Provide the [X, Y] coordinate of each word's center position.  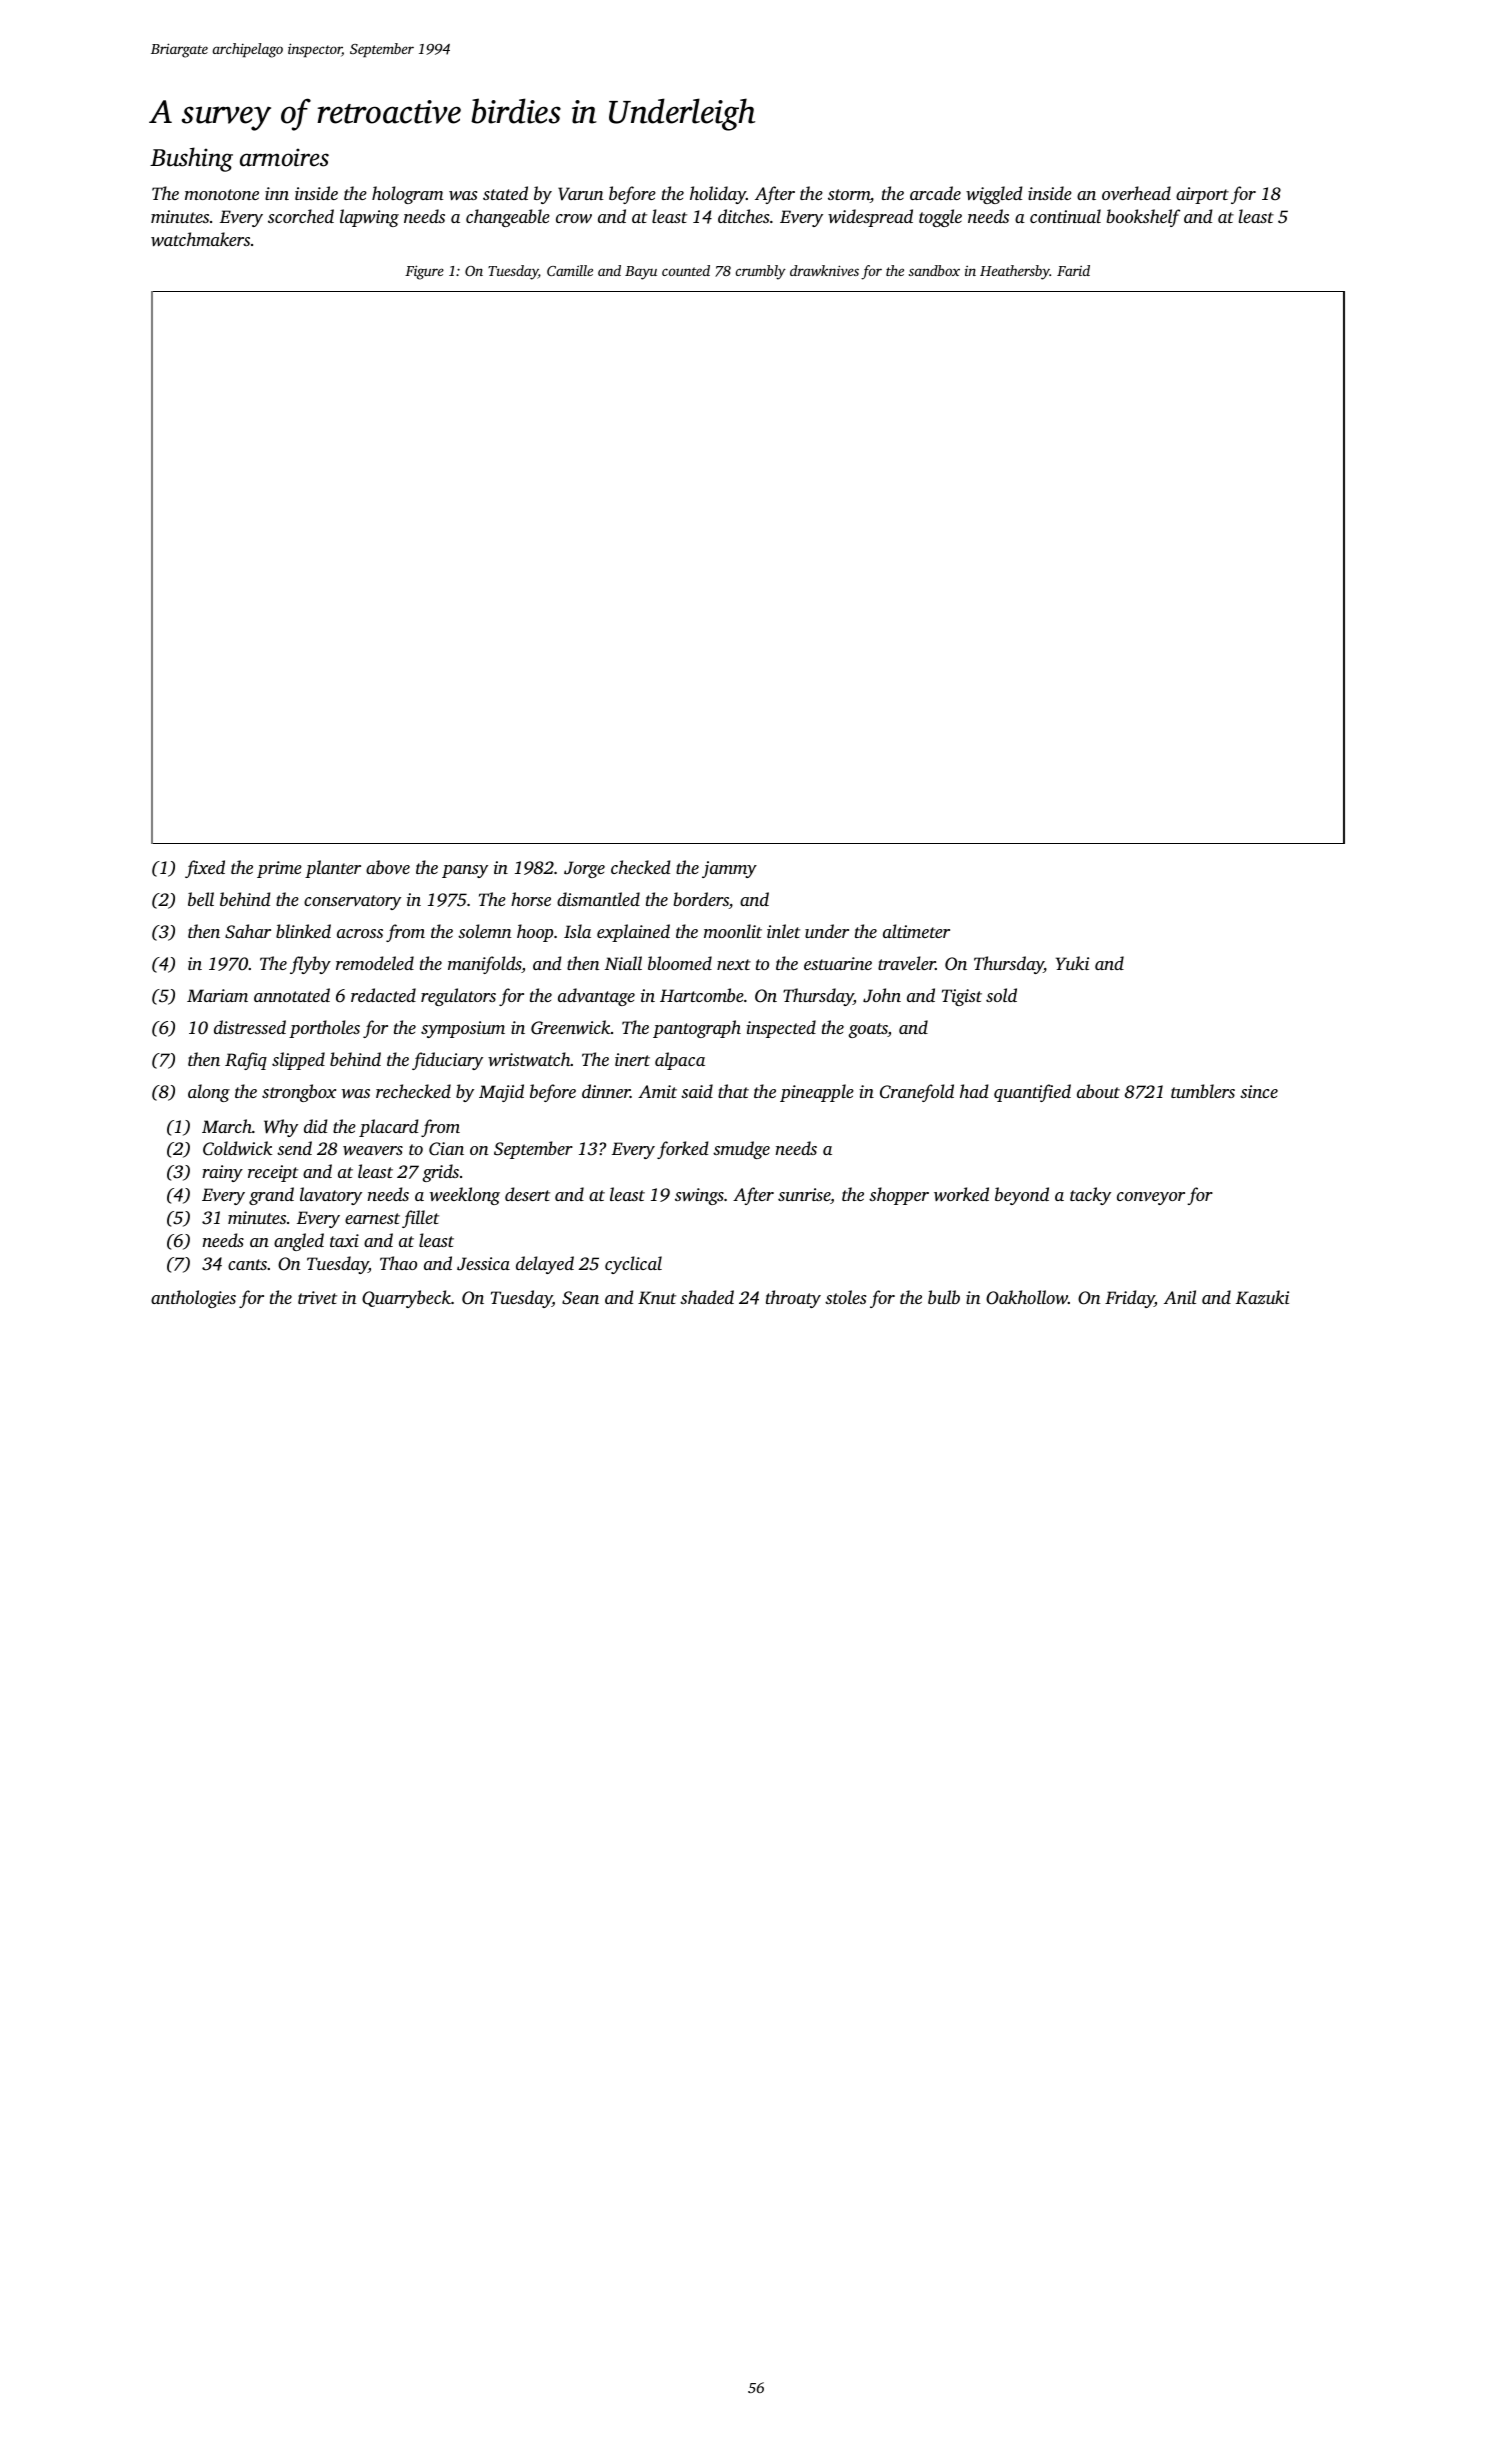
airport [1202, 195]
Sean [580, 1298]
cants [247, 1264]
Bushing [191, 159]
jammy [729, 869]
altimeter [916, 931]
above [388, 867]
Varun [581, 193]
